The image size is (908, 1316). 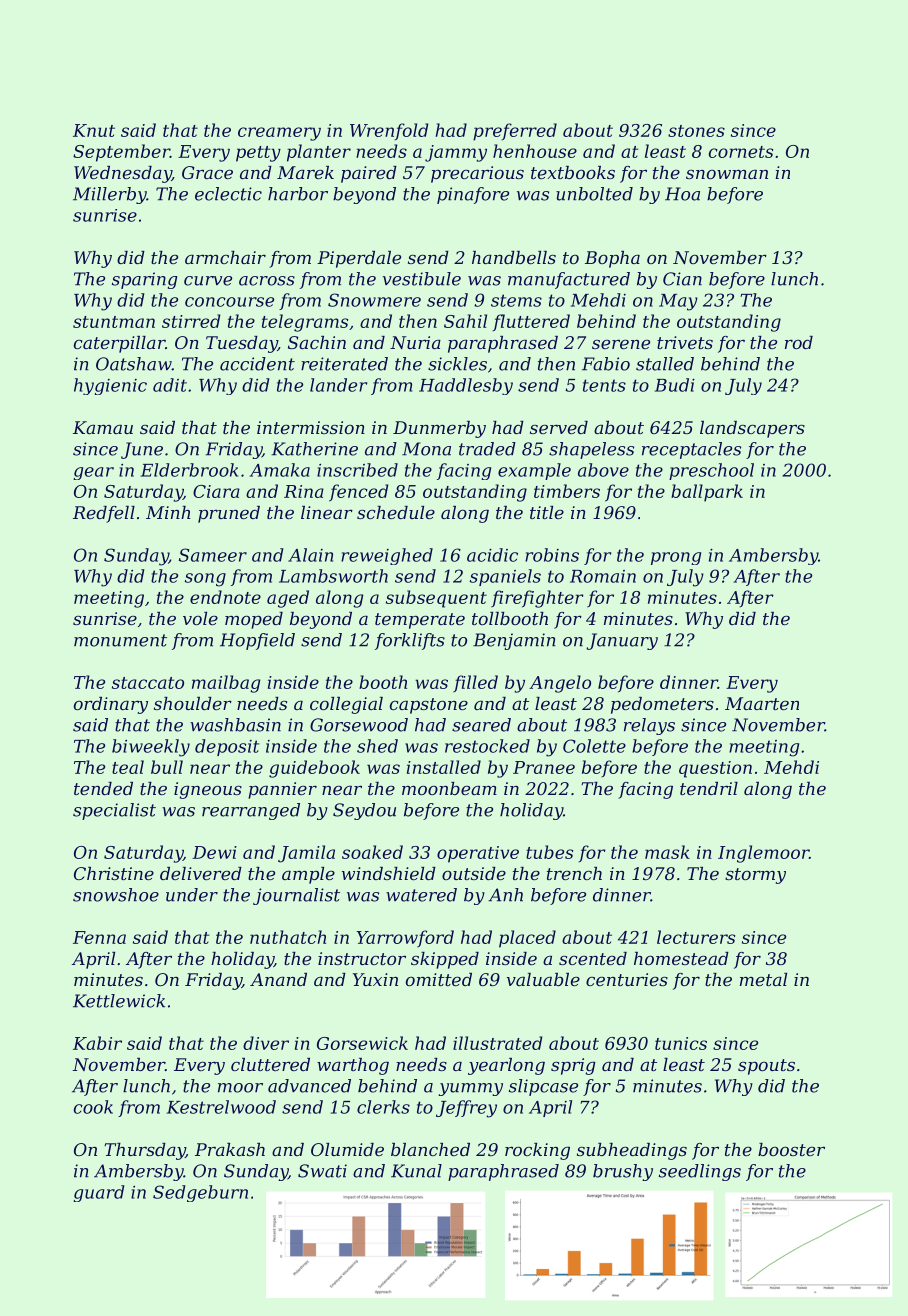 What do you see at coordinates (364, 811) in the screenshot?
I see `Seydou` at bounding box center [364, 811].
